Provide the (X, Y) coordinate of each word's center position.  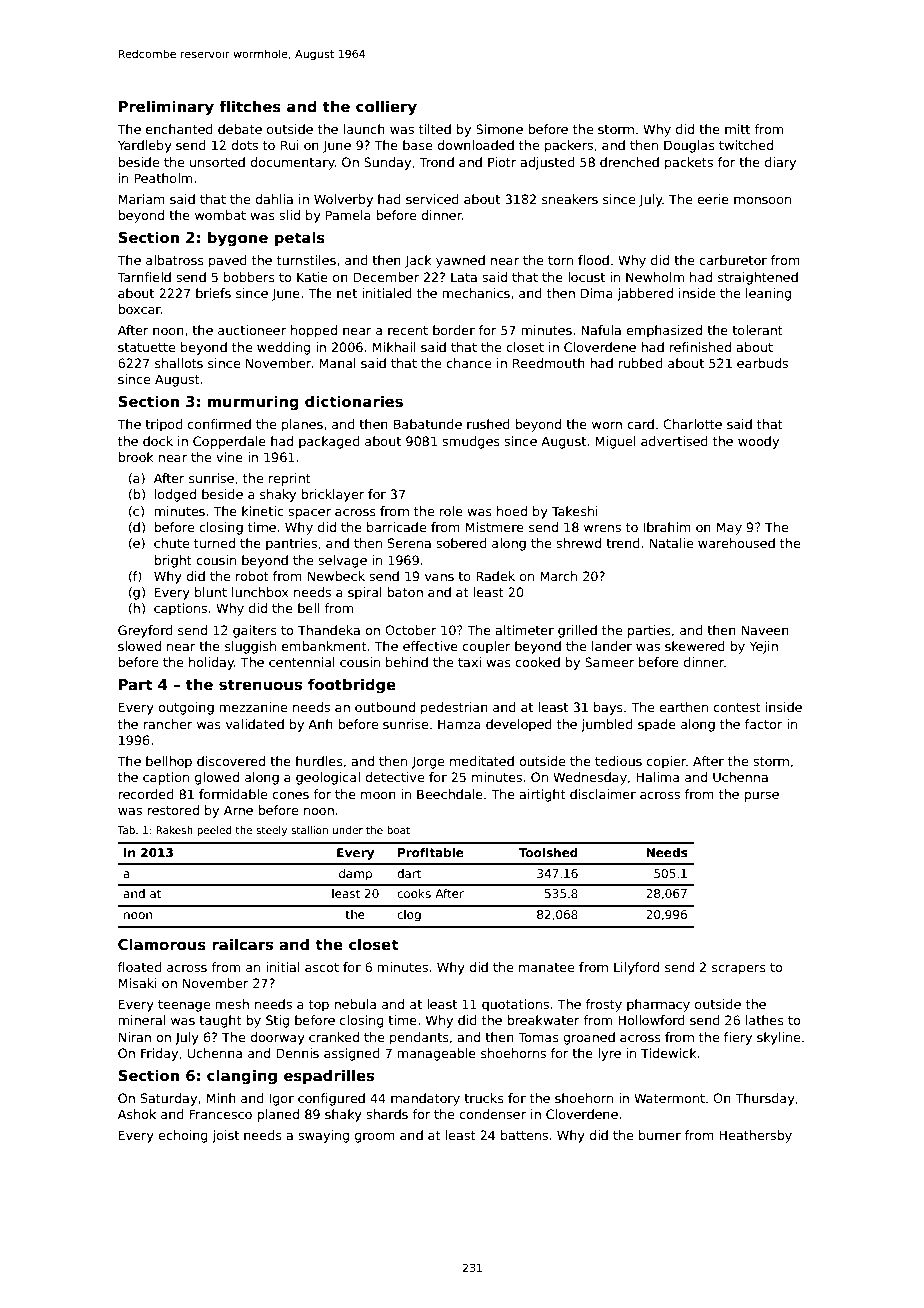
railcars (242, 944)
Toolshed (548, 852)
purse (761, 797)
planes (302, 425)
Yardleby (145, 146)
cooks (414, 893)
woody (758, 442)
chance (468, 363)
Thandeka (329, 630)
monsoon (762, 200)
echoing (183, 1136)
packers (569, 146)
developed (519, 725)
